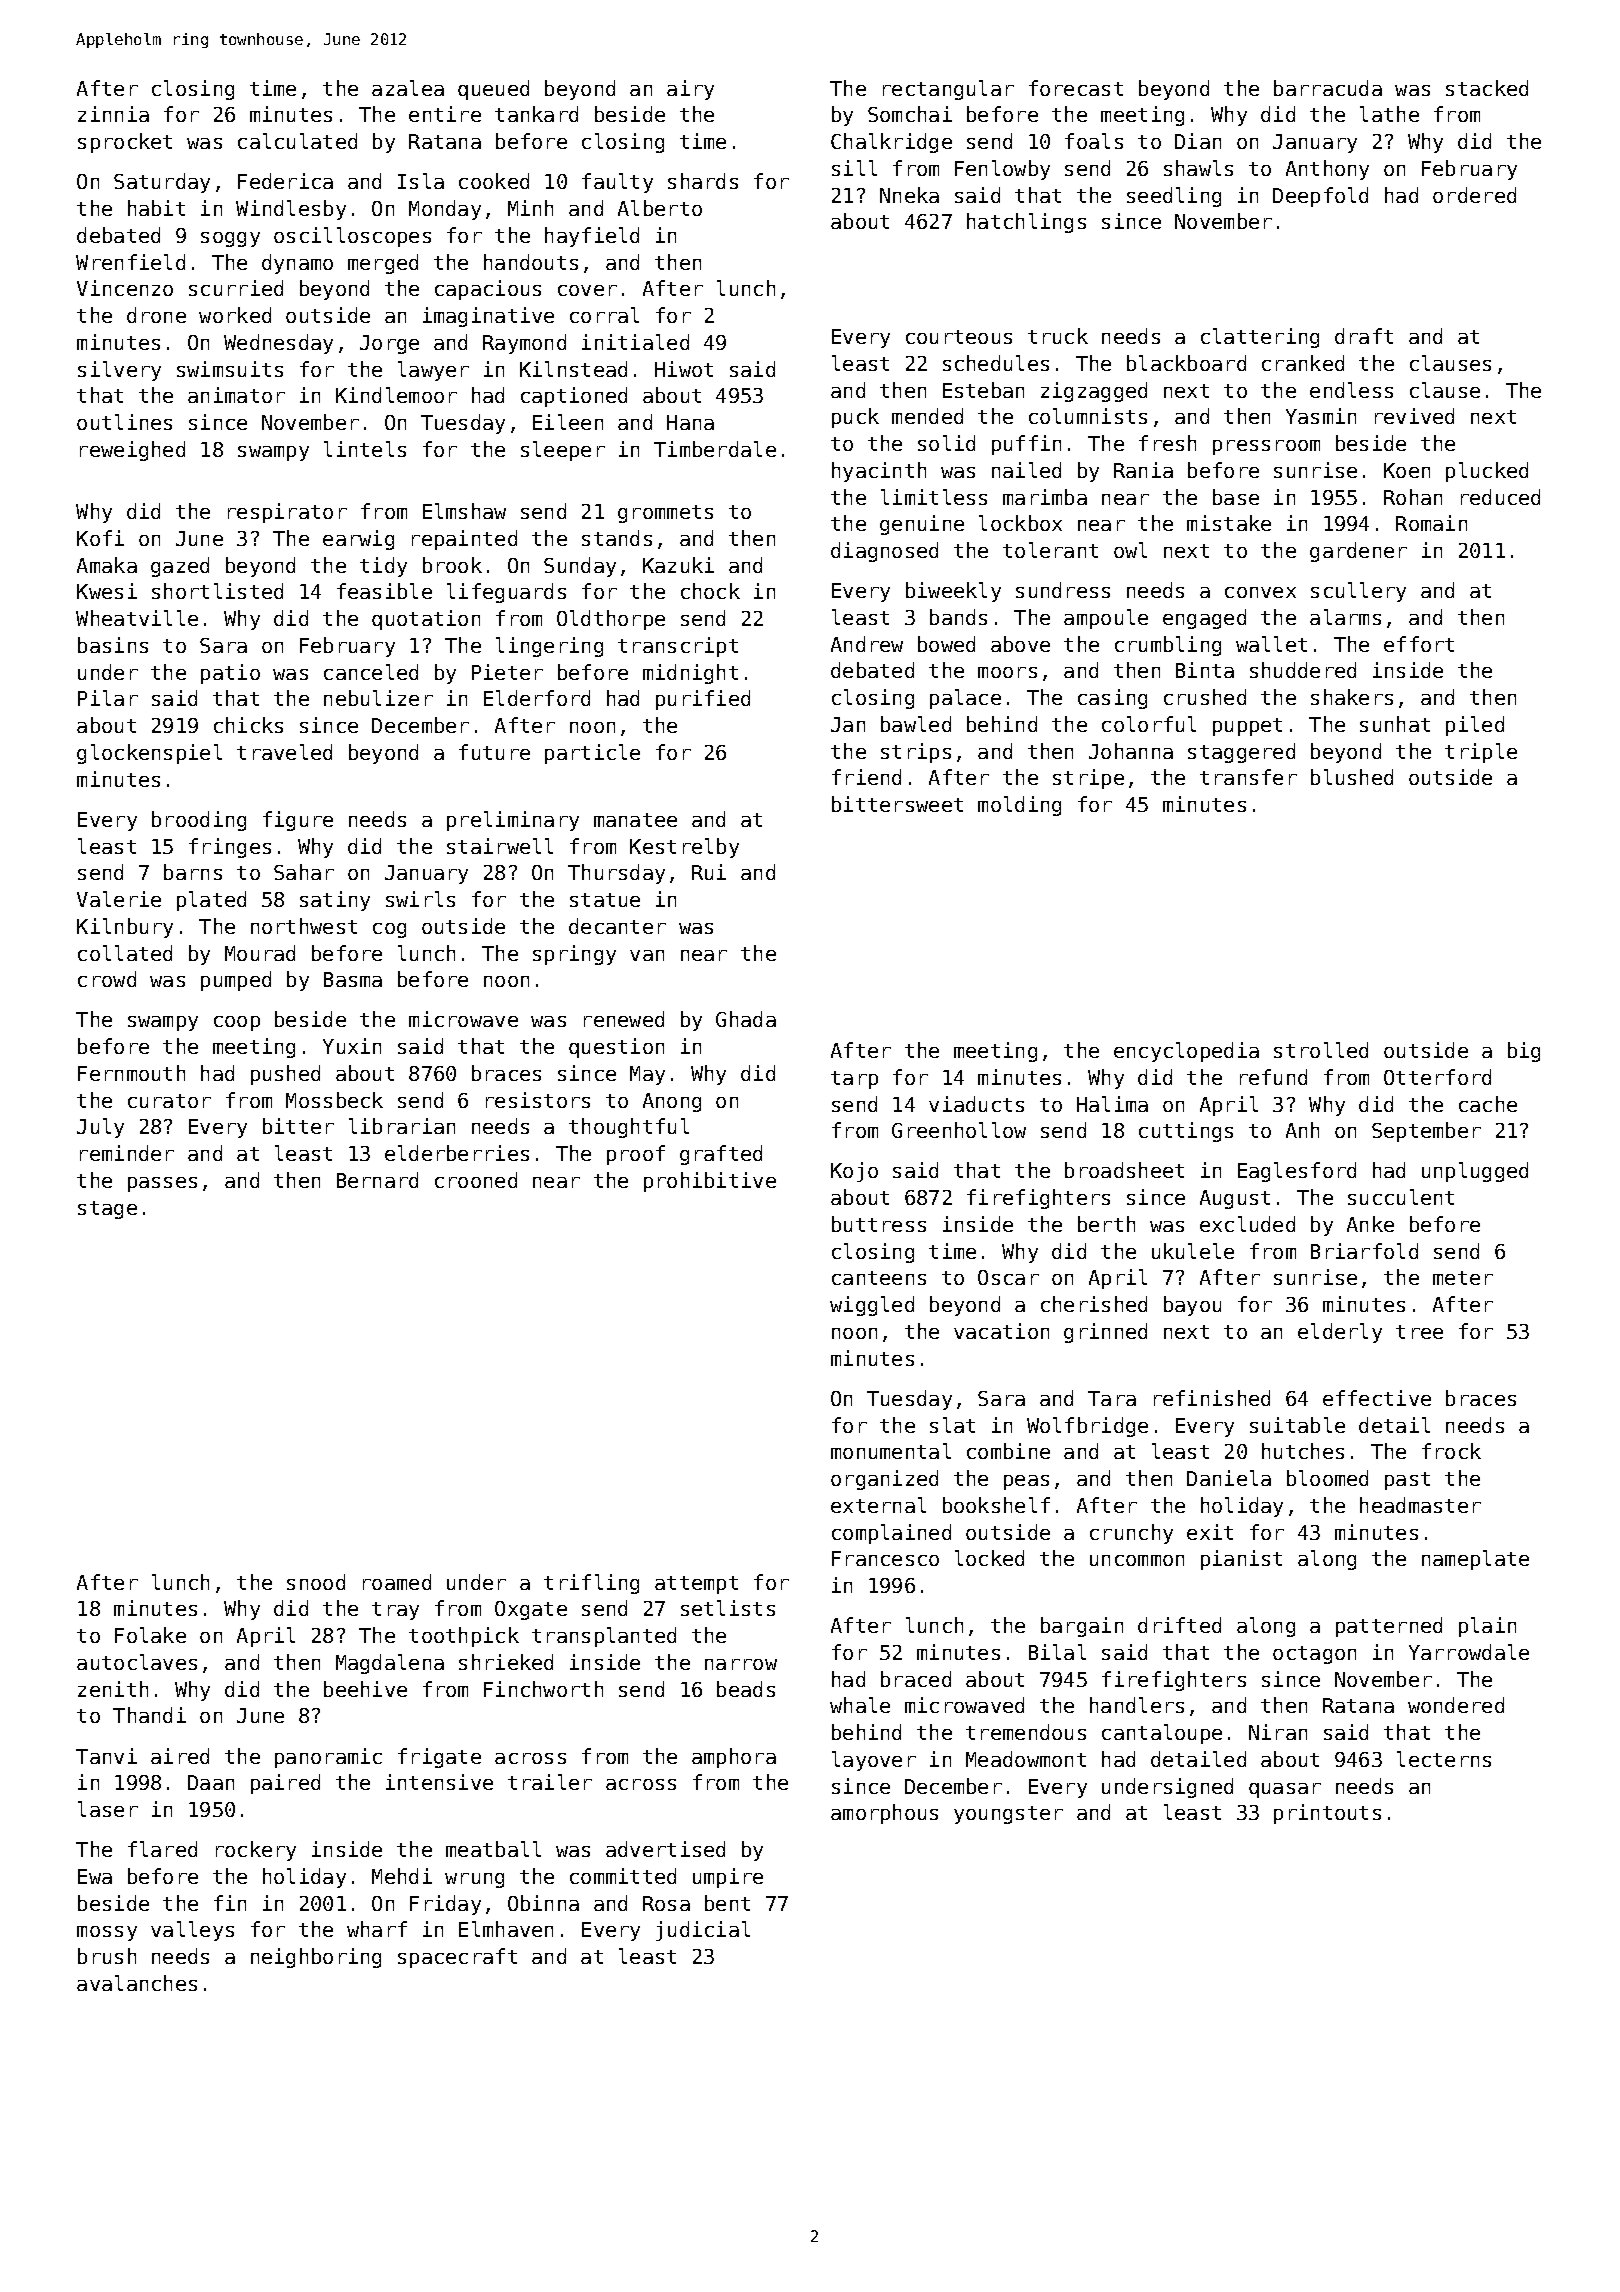 The height and width of the image is (2292, 1620). Describe the element at coordinates (1474, 195) in the image. I see `ordered` at that location.
